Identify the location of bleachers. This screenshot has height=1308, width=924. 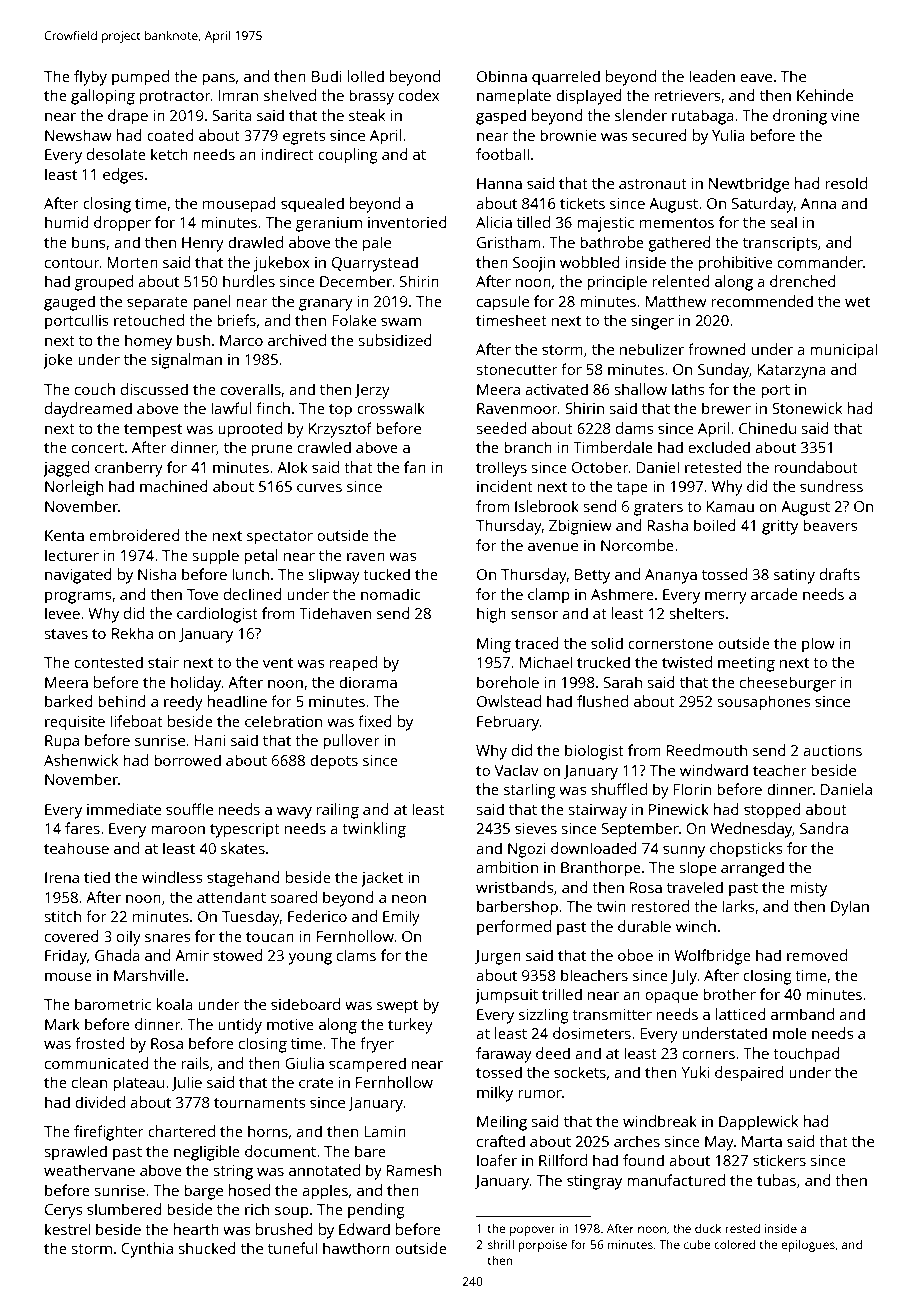
(594, 975).
